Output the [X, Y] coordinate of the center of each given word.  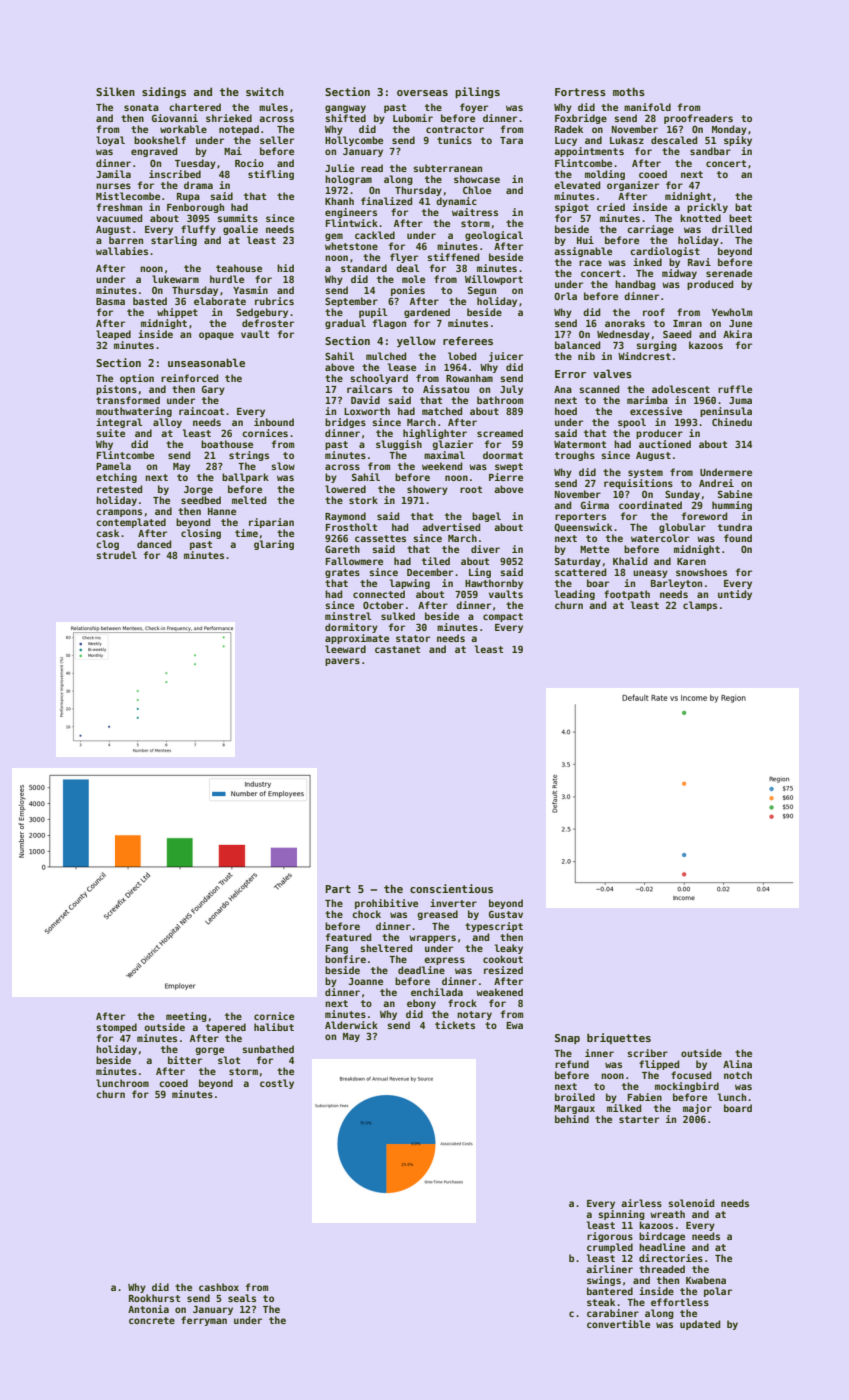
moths [629, 91]
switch [265, 91]
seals [242, 1298]
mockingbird [687, 1087]
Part [338, 889]
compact [503, 617]
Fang [337, 949]
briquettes [619, 1038]
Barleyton [676, 584]
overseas [422, 93]
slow [283, 466]
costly [277, 1084]
